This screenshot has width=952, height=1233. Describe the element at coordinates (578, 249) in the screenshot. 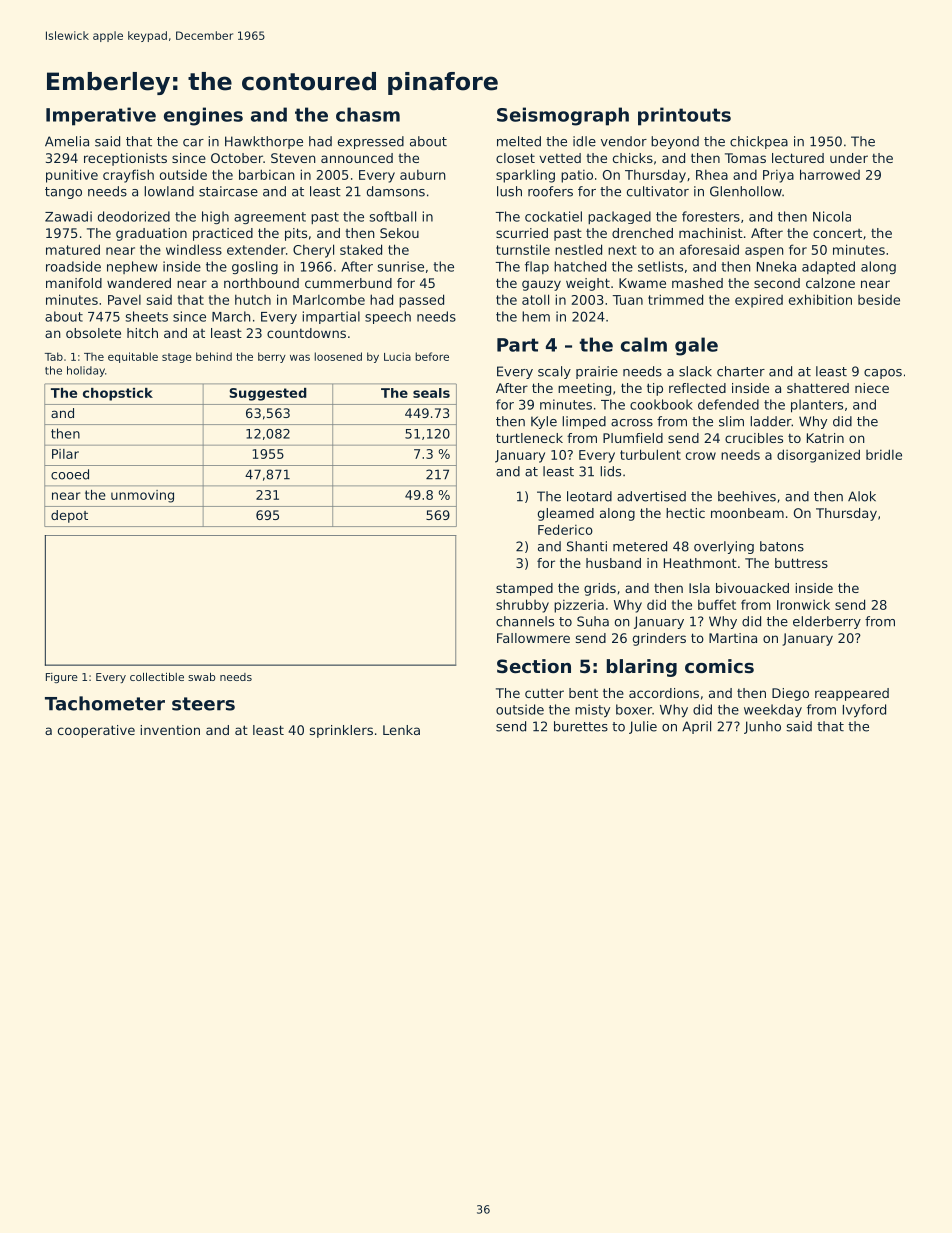

I see `nestled` at that location.
